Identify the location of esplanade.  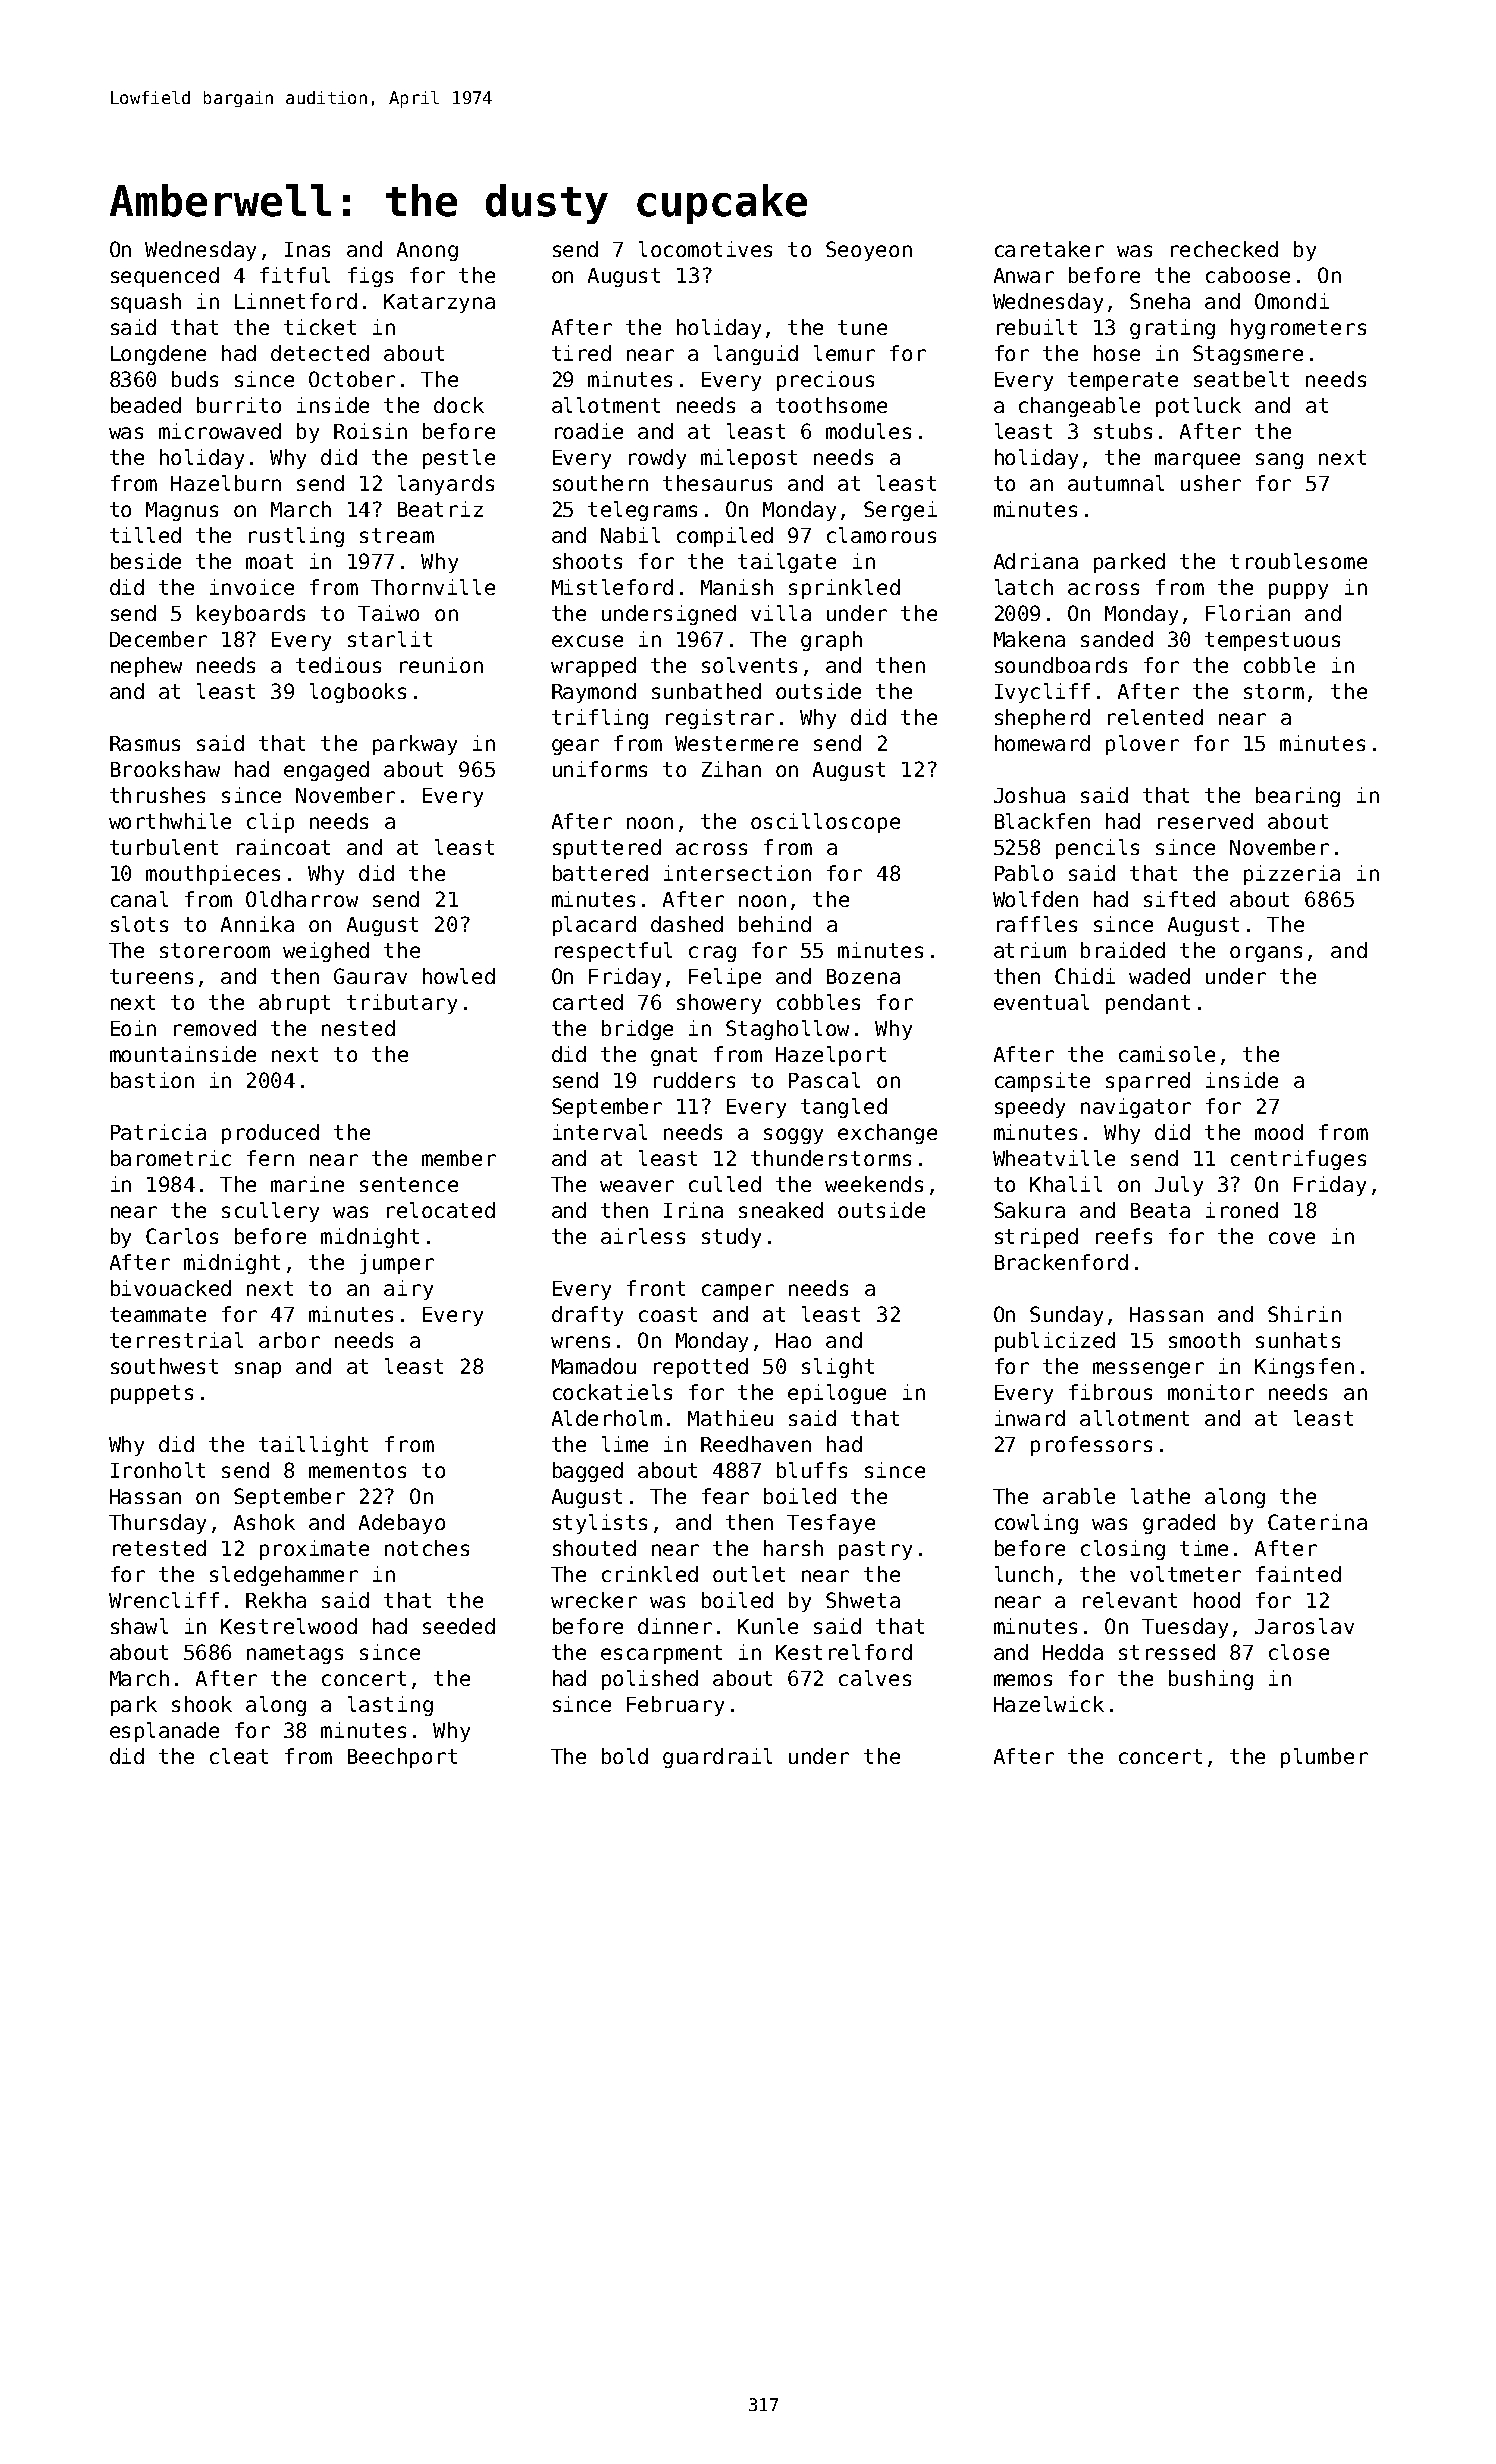
(164, 1732).
